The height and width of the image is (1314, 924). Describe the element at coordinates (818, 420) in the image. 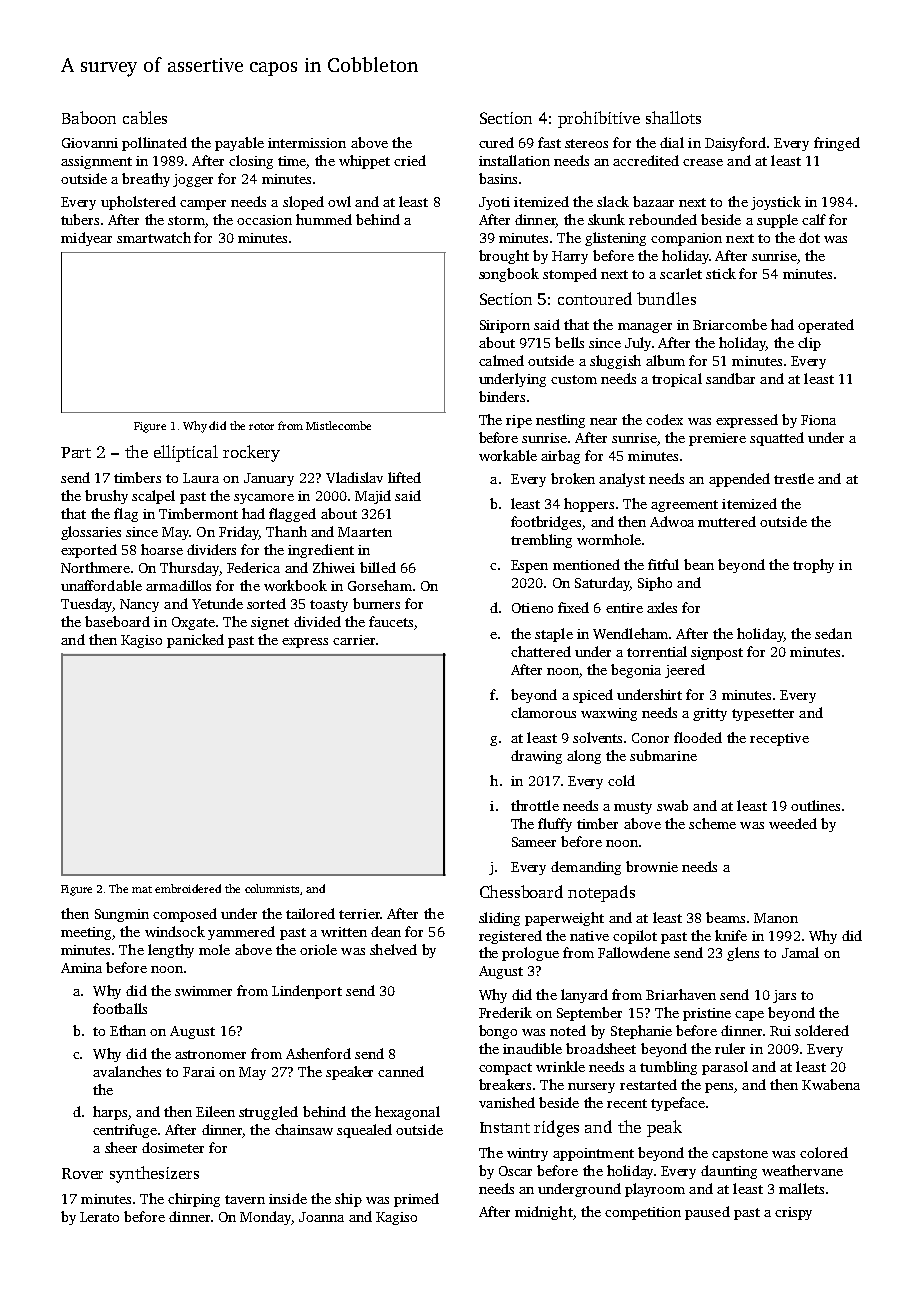

I see `Fiona` at that location.
